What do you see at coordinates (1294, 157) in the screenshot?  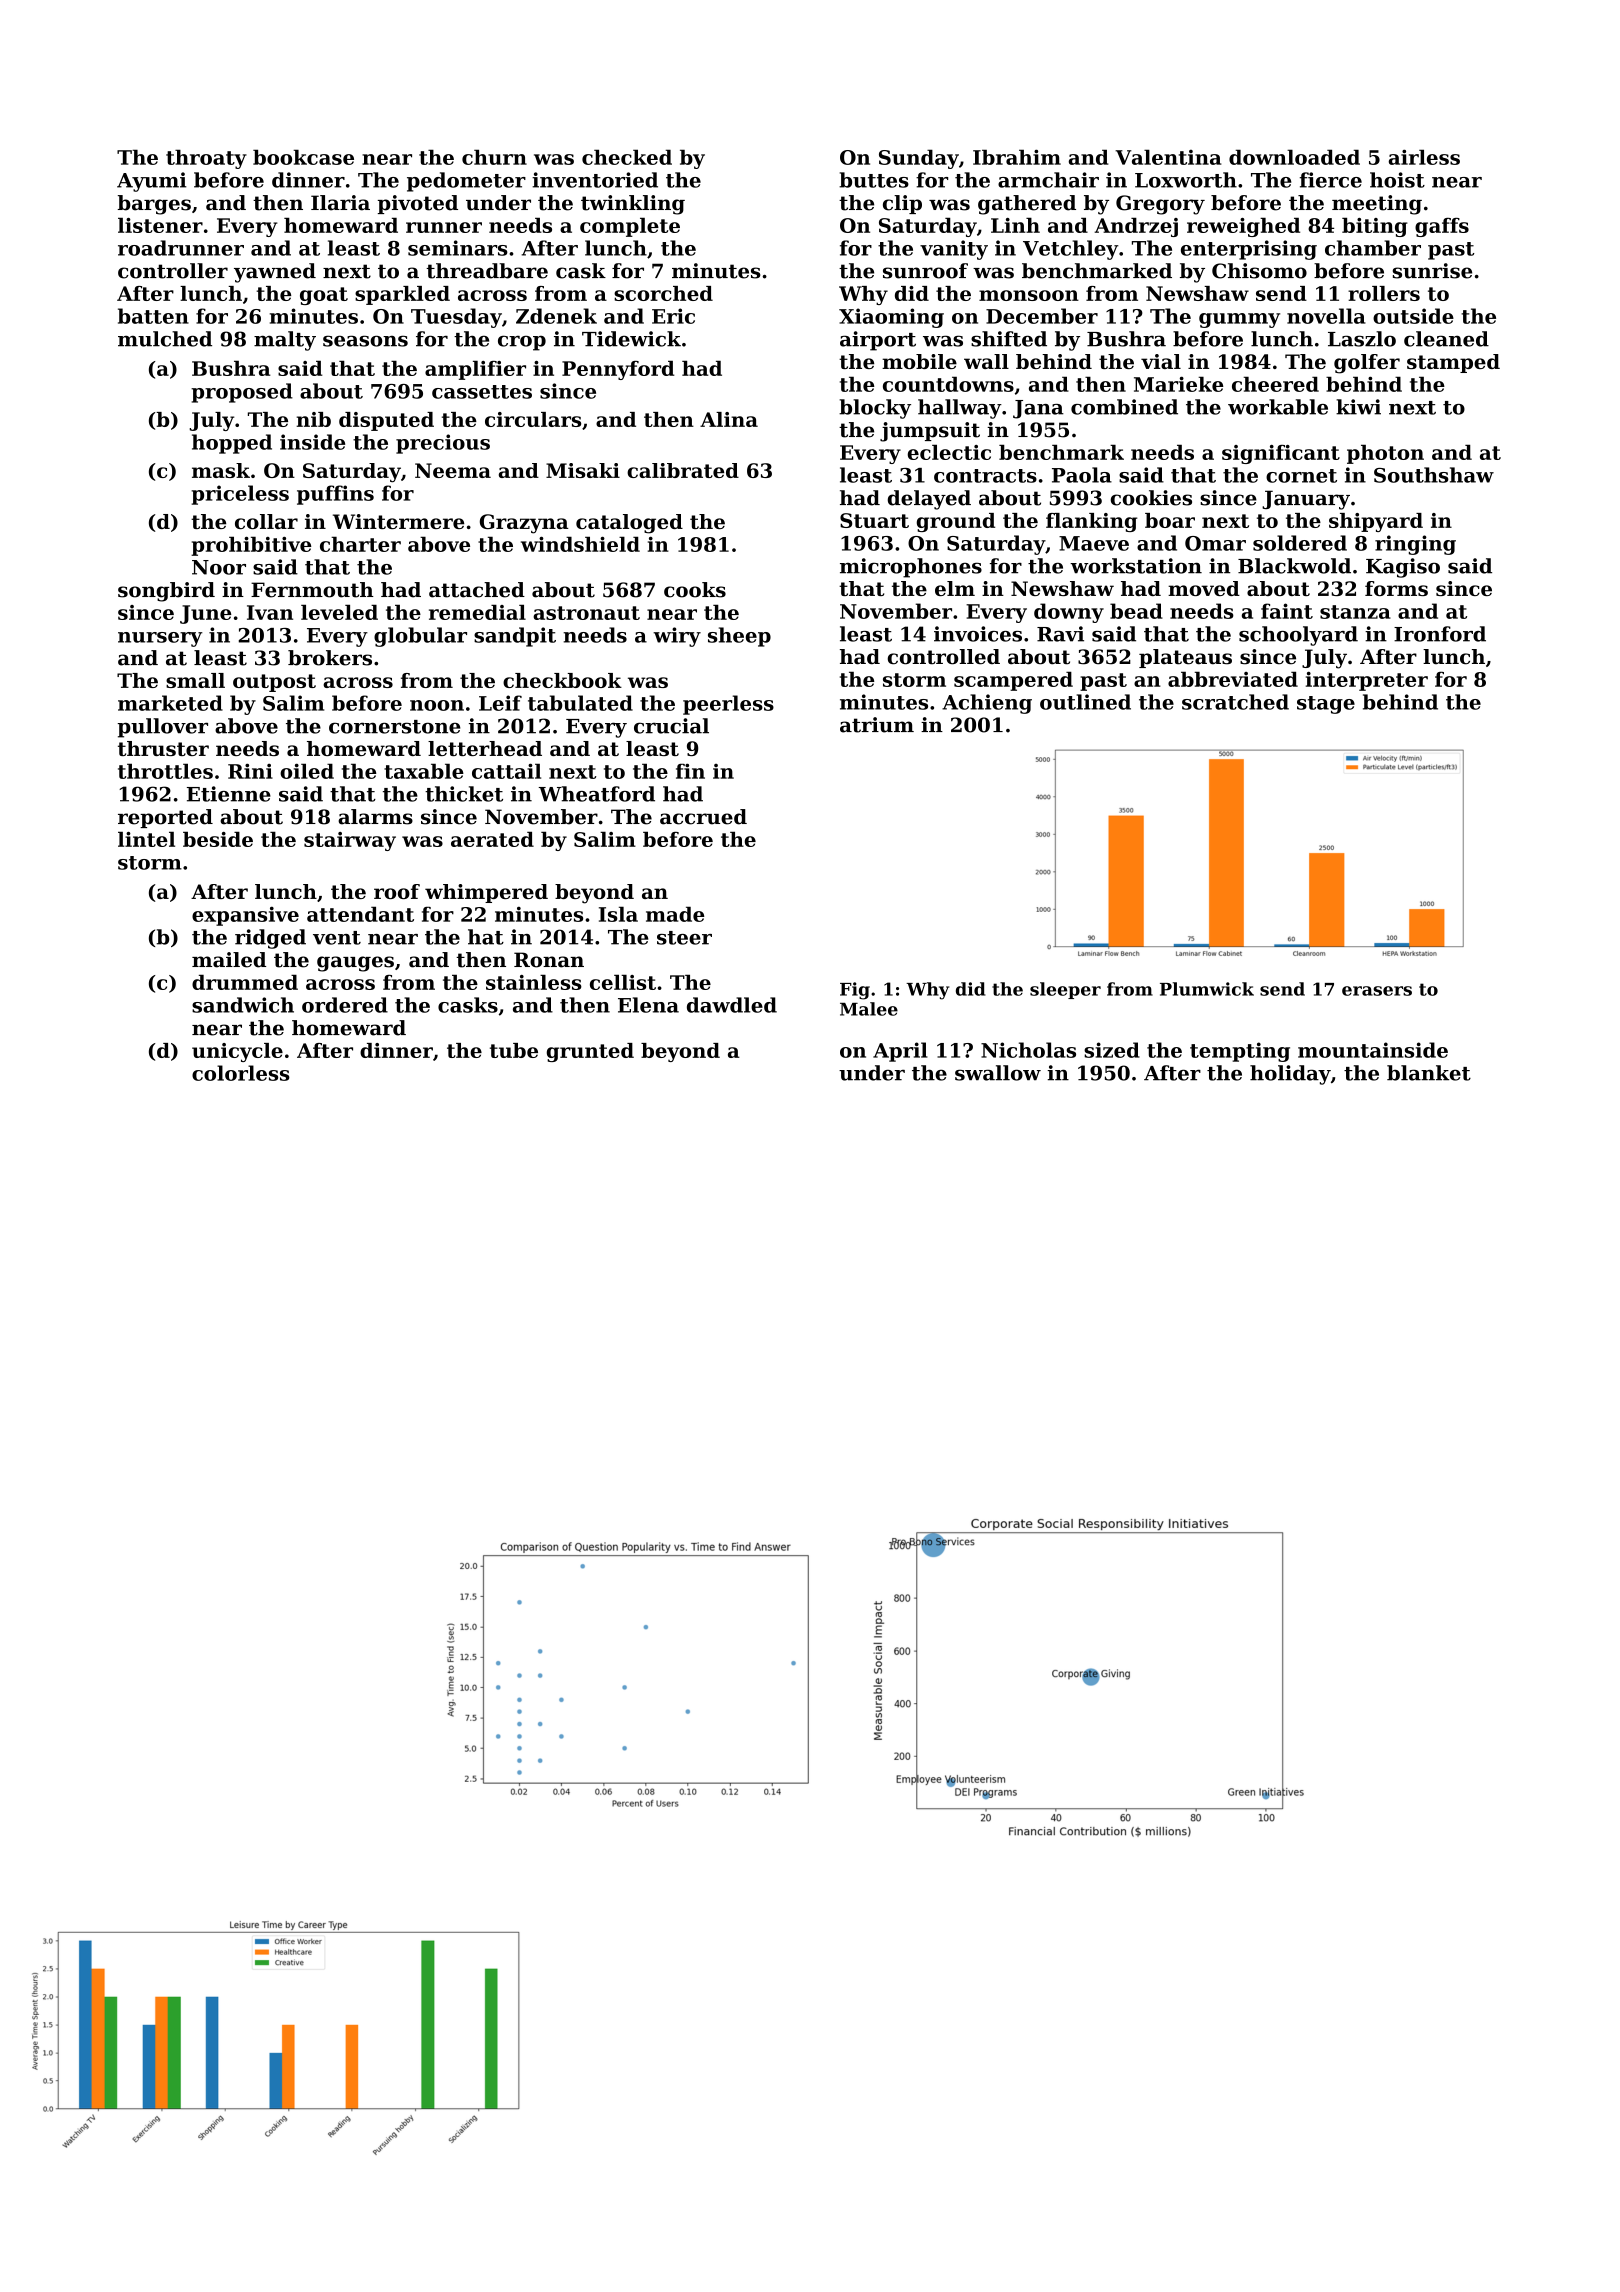 I see `downloaded` at bounding box center [1294, 157].
